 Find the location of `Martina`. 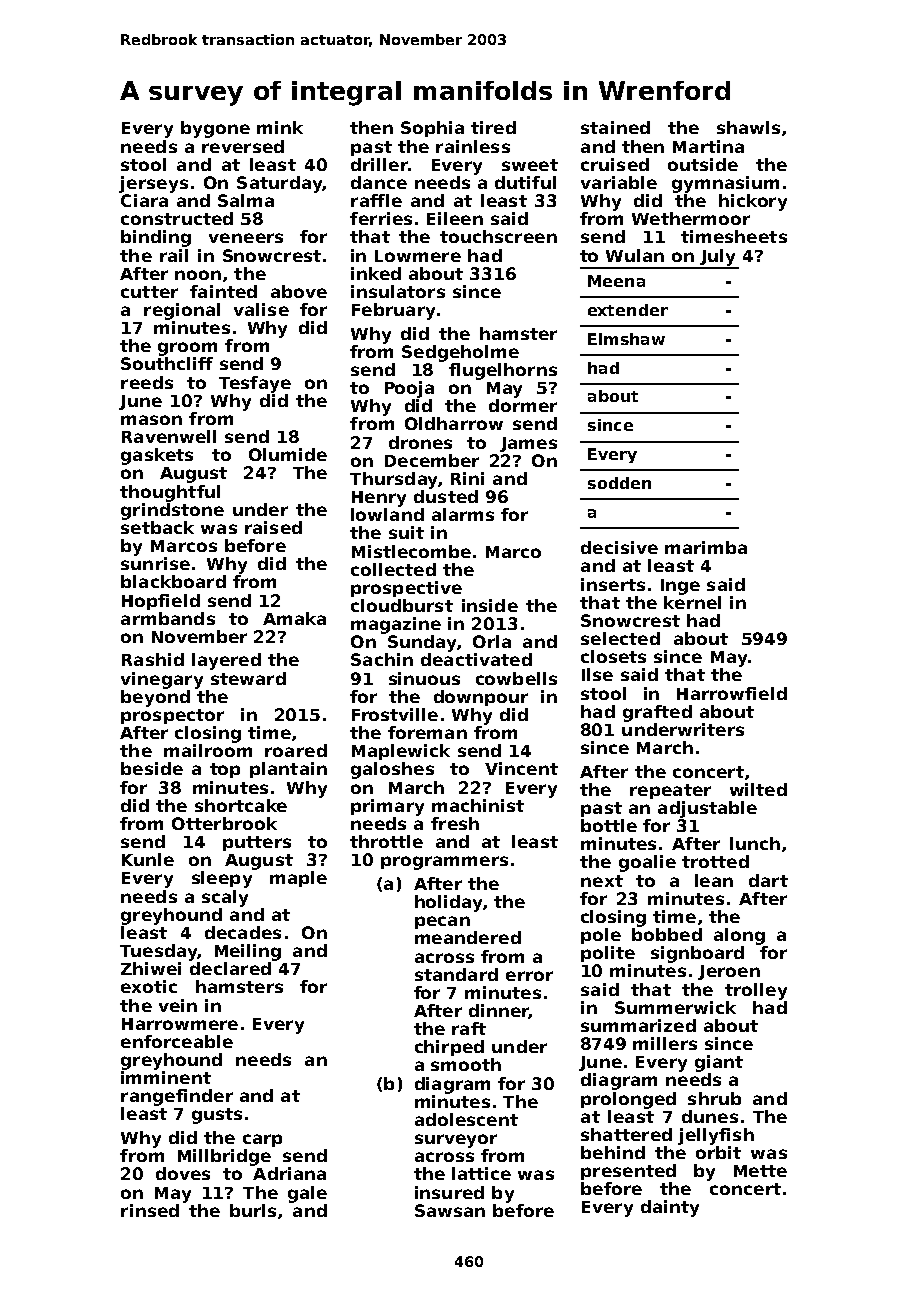

Martina is located at coordinates (708, 146).
